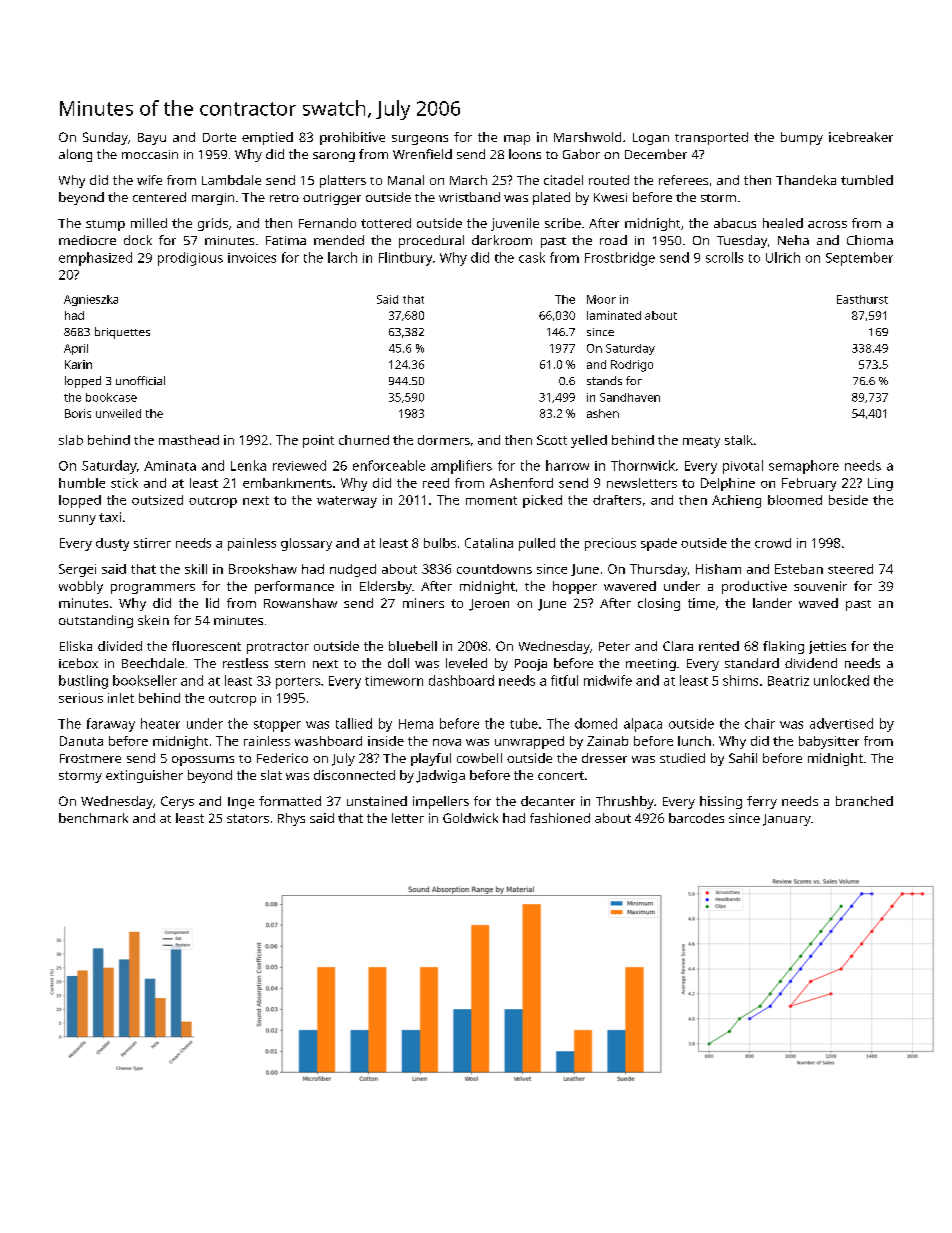  What do you see at coordinates (352, 138) in the screenshot?
I see `prohibitive` at bounding box center [352, 138].
